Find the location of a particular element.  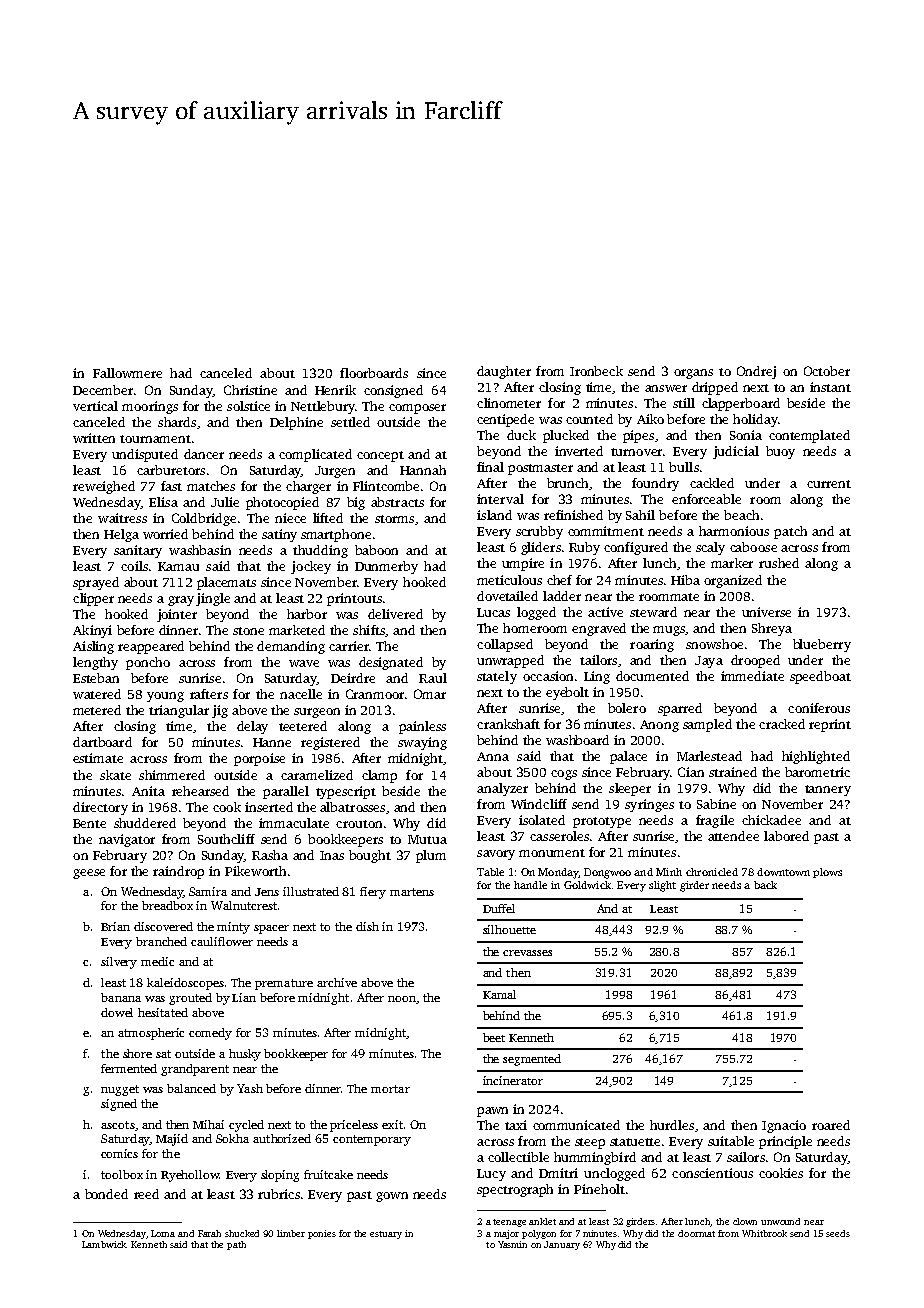

Yasmin is located at coordinates (512, 1244).
